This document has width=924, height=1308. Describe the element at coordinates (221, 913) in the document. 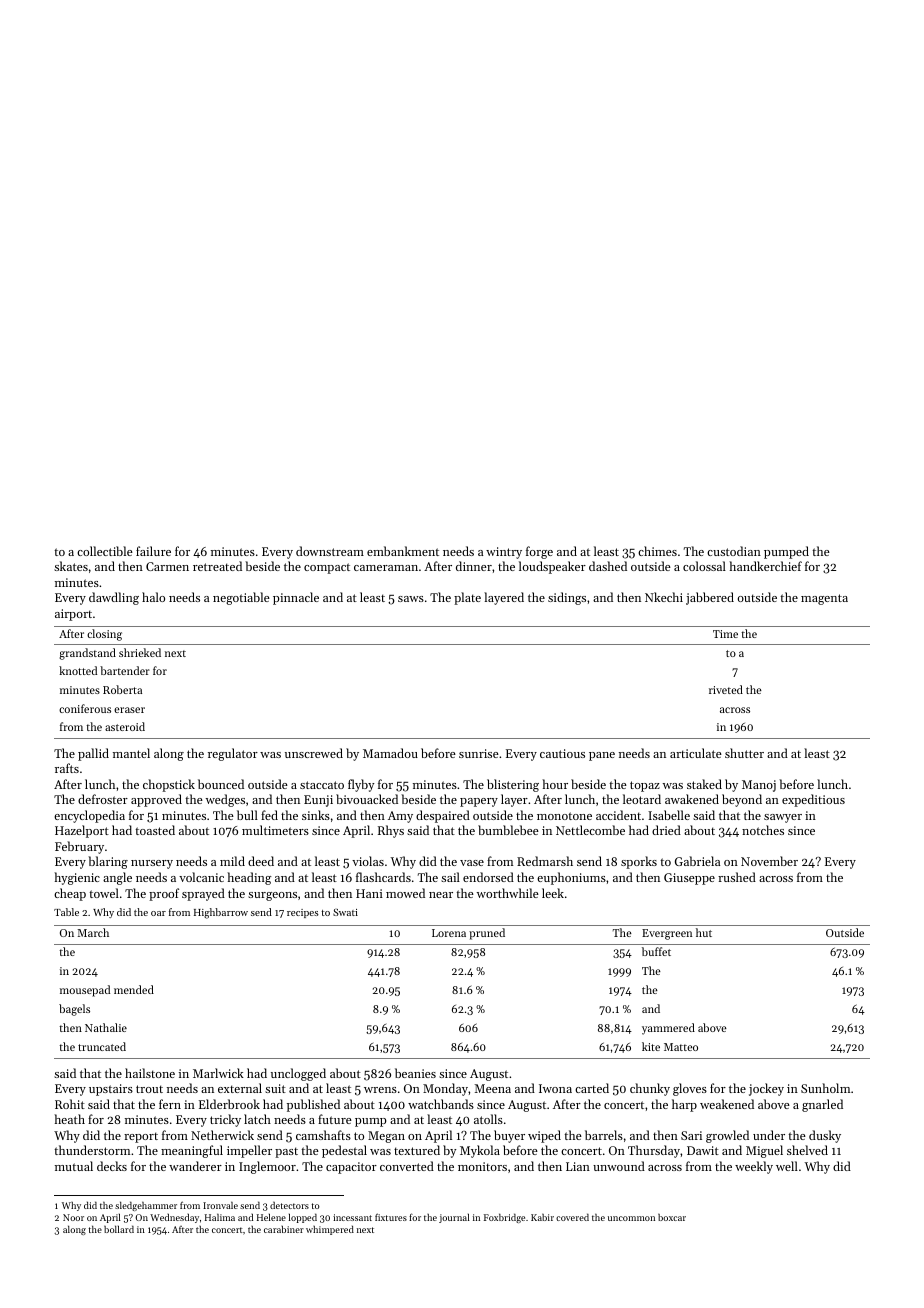

I see `Highbarrow` at that location.
